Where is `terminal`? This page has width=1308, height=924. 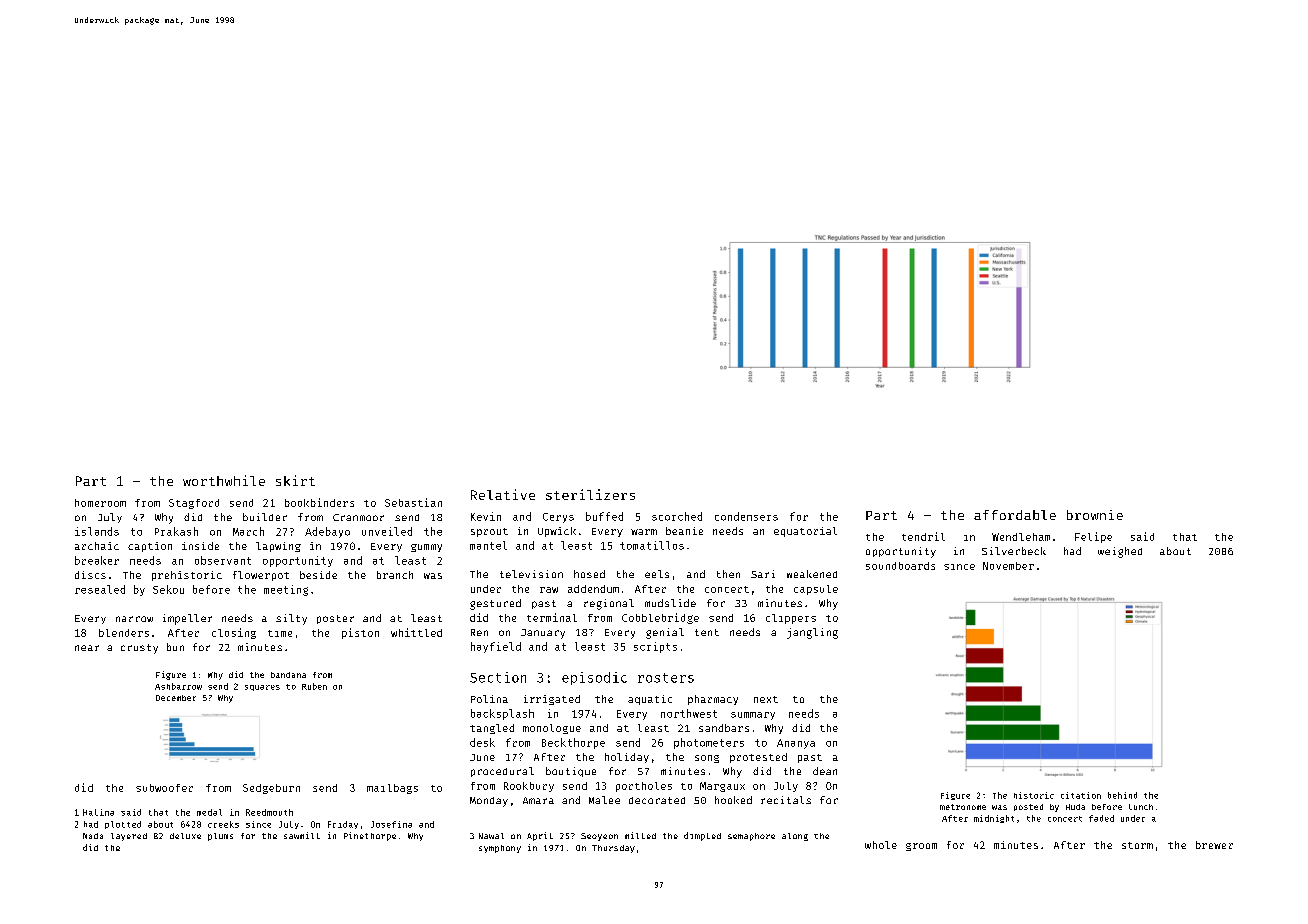 terminal is located at coordinates (552, 617).
